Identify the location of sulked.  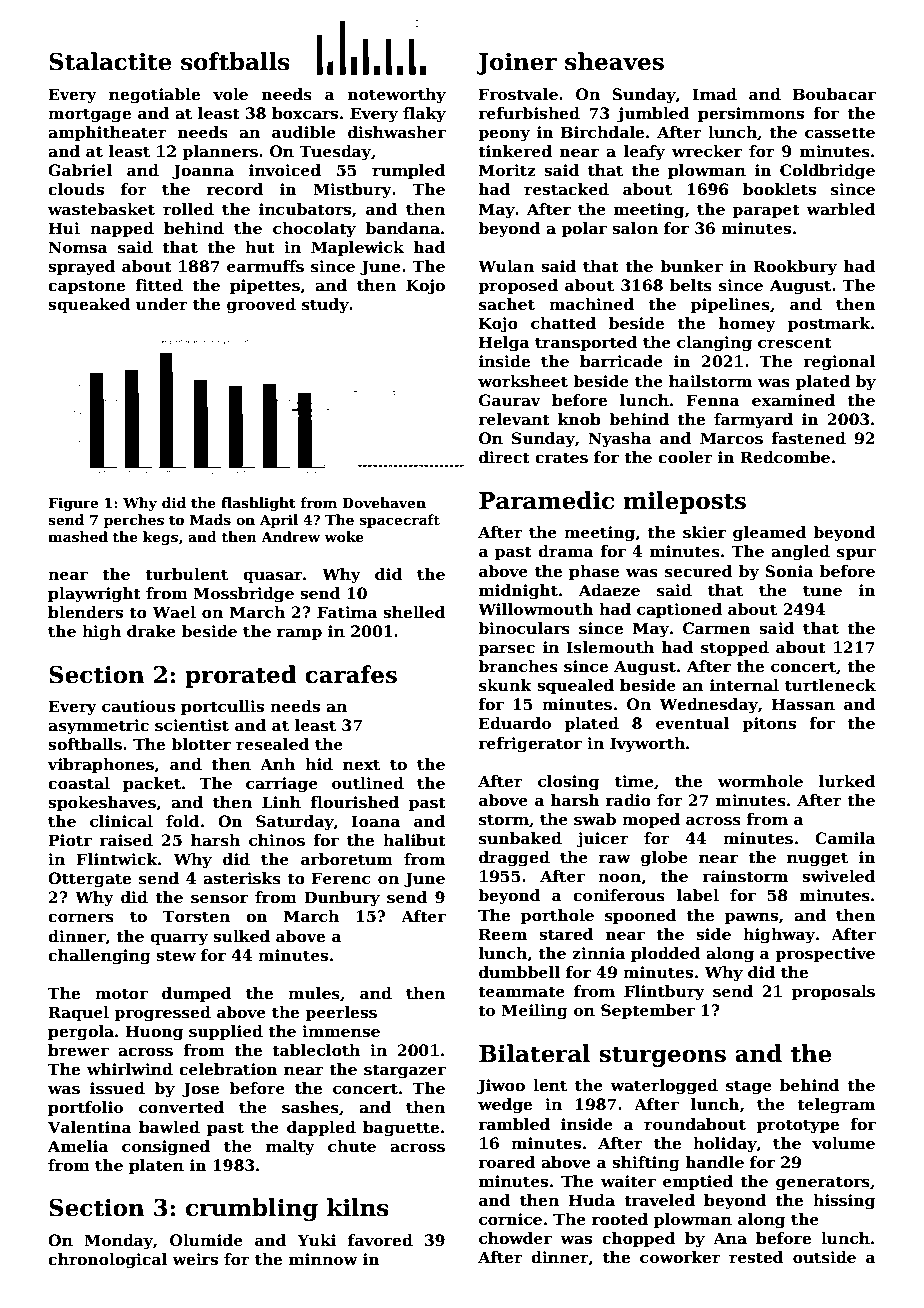
(241, 936).
